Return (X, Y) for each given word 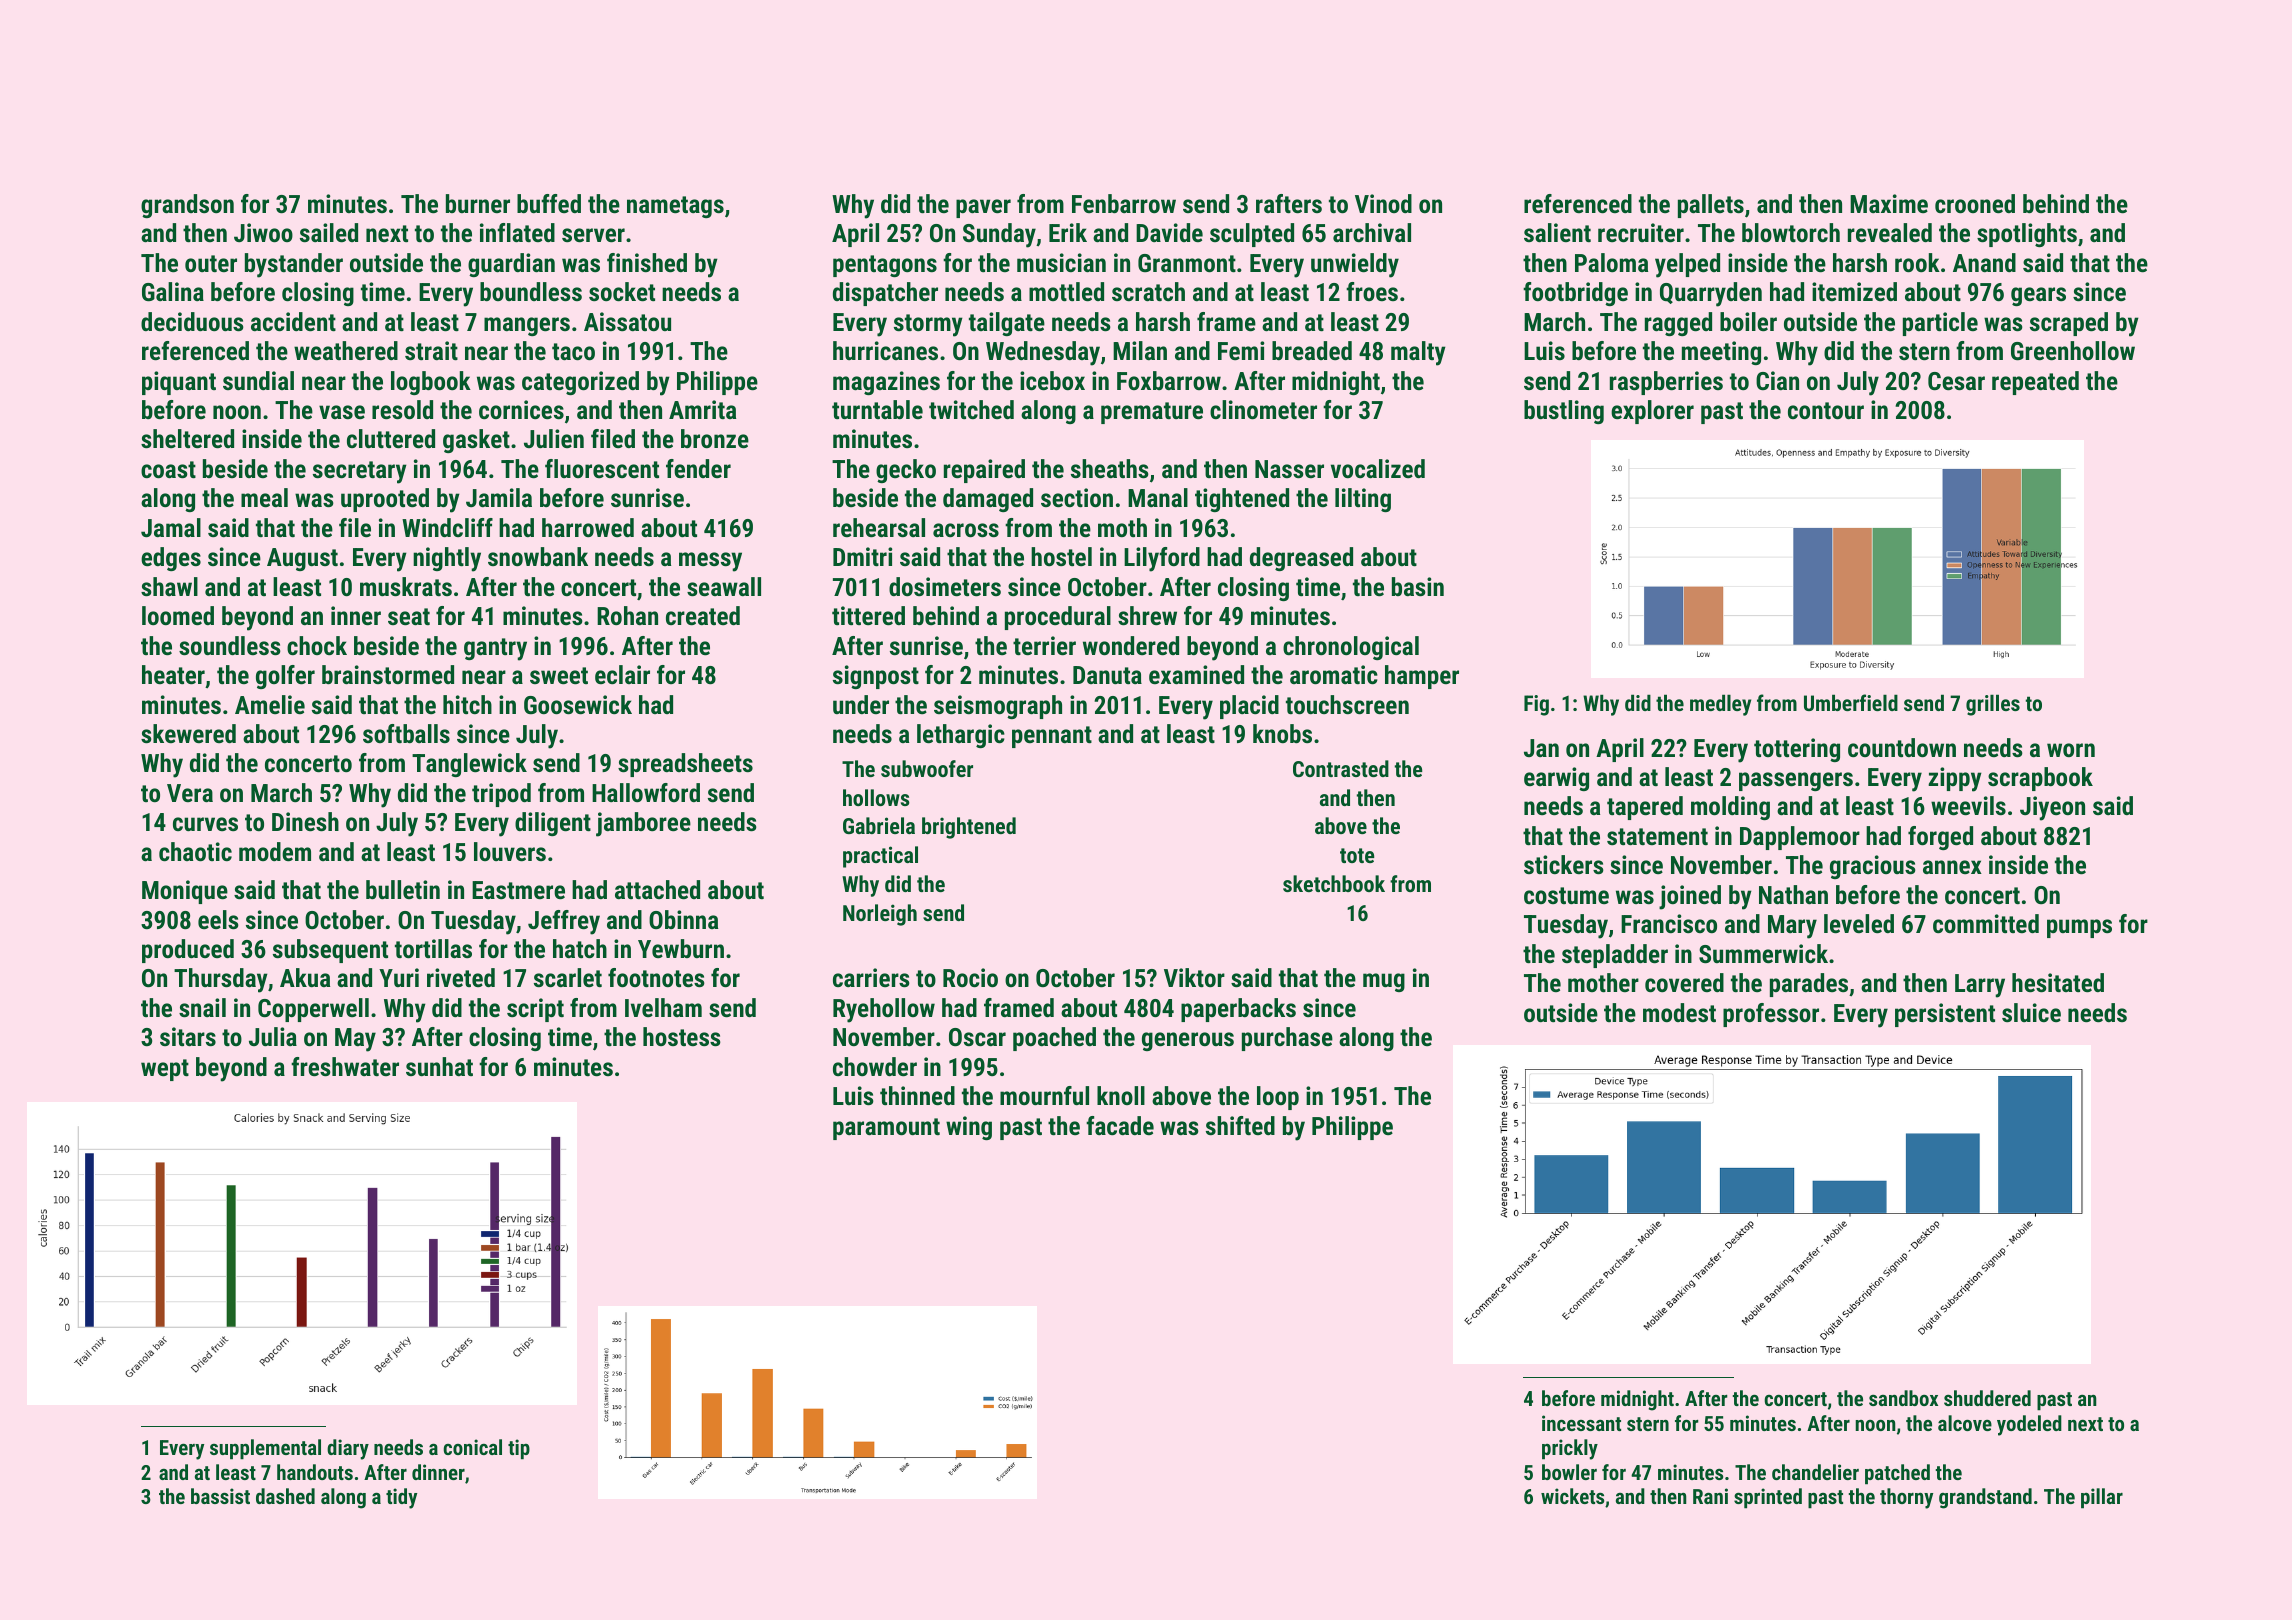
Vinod (1383, 203)
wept (165, 1070)
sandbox (1903, 1398)
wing (969, 1128)
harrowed (588, 527)
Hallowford (646, 792)
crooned (1975, 203)
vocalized (1378, 468)
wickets (1572, 1496)
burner (478, 203)
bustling (1564, 412)
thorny (1906, 1498)
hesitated (2058, 982)
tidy (401, 1498)
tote (1357, 855)
